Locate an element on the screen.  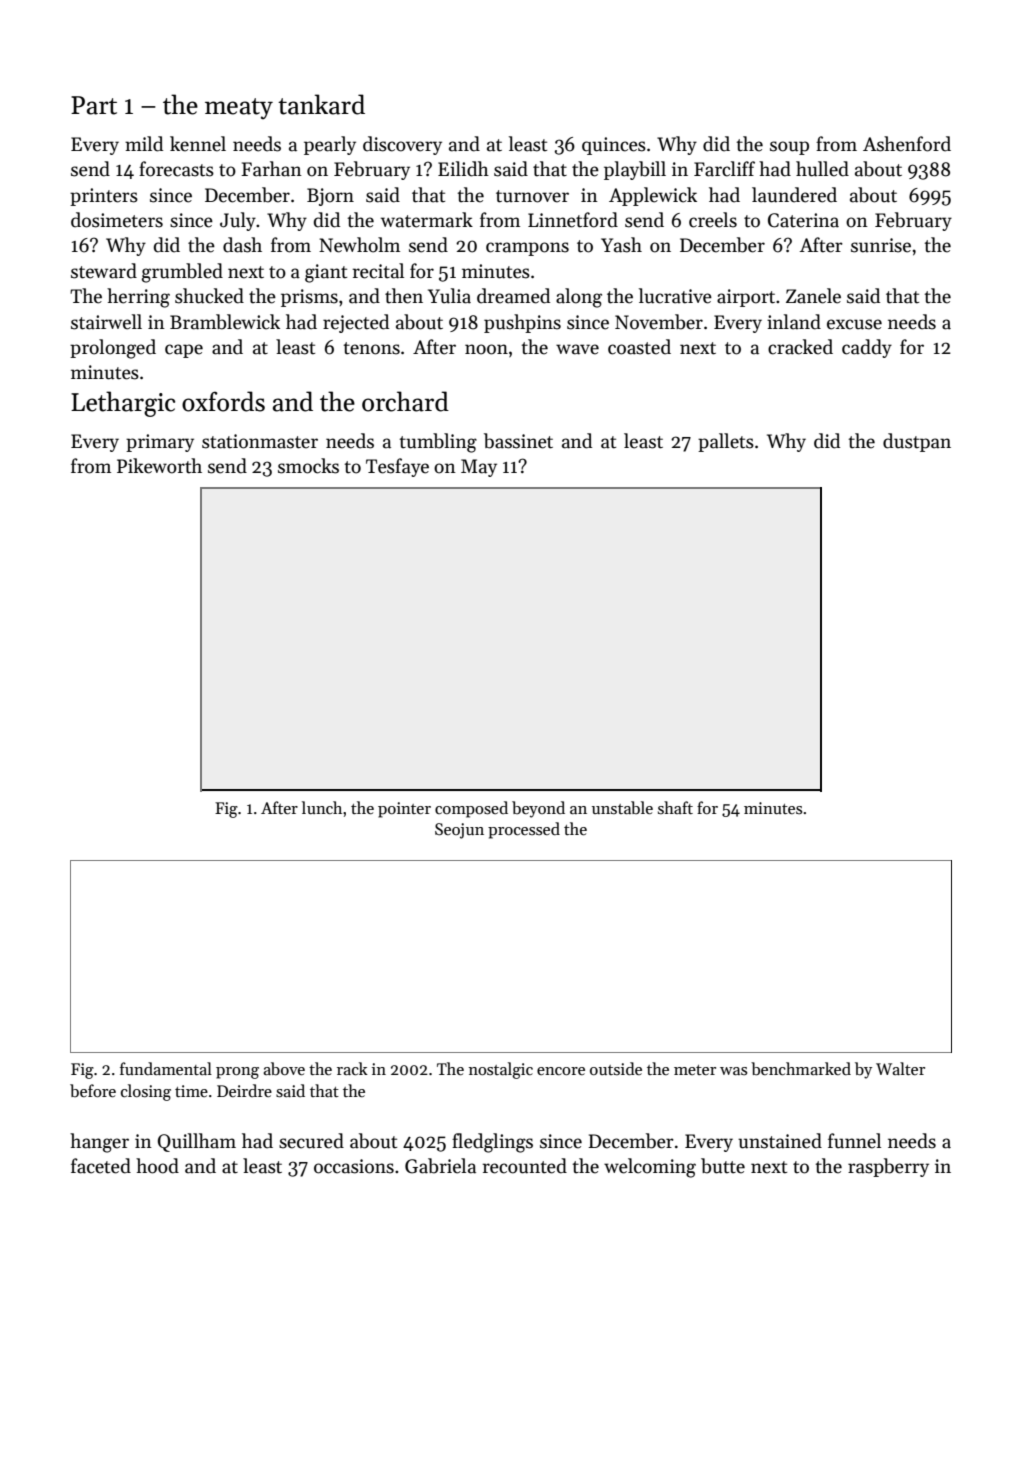
Part is located at coordinates (94, 105).
